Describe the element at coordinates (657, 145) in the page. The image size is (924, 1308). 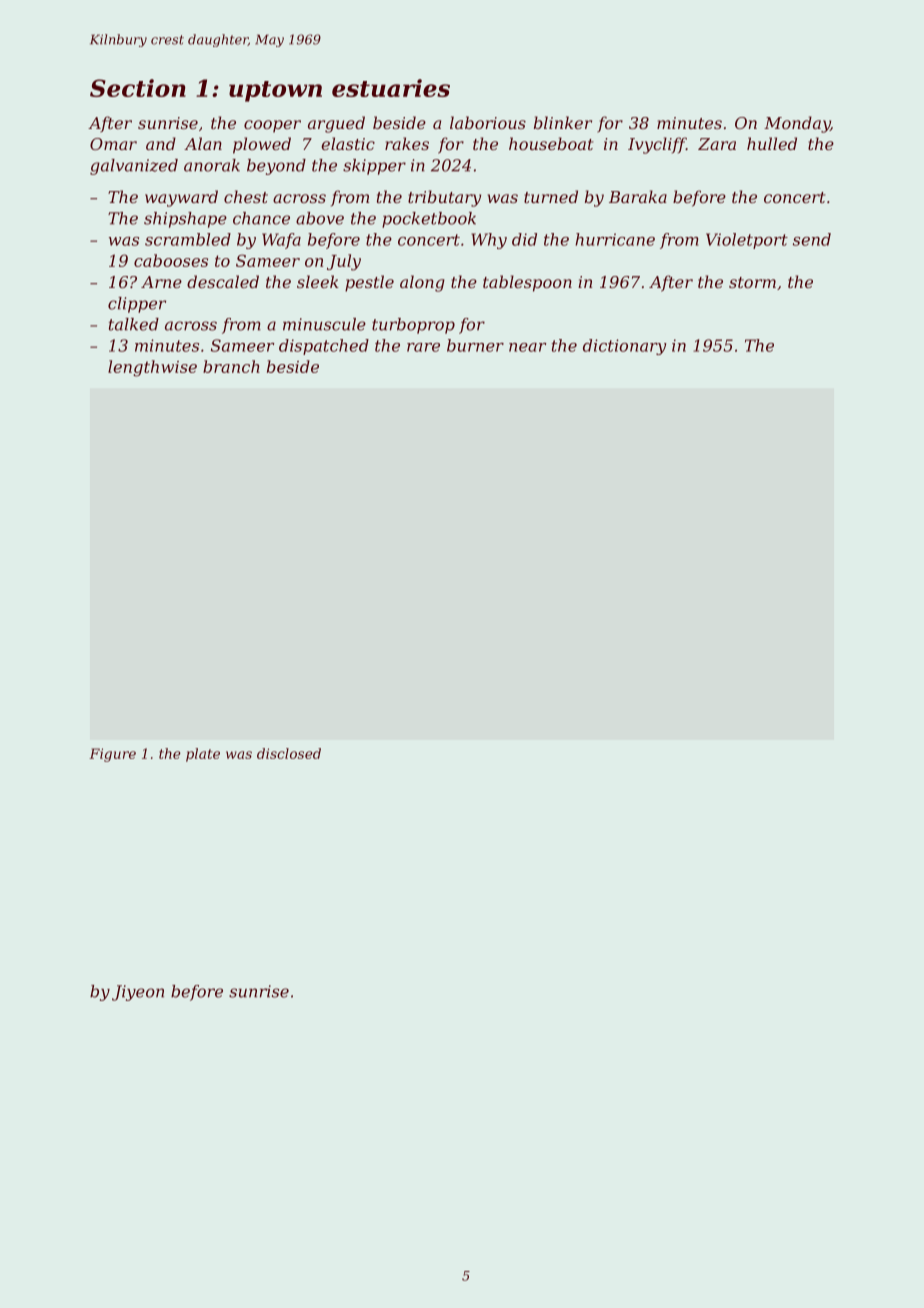
I see `Ivycliff` at that location.
